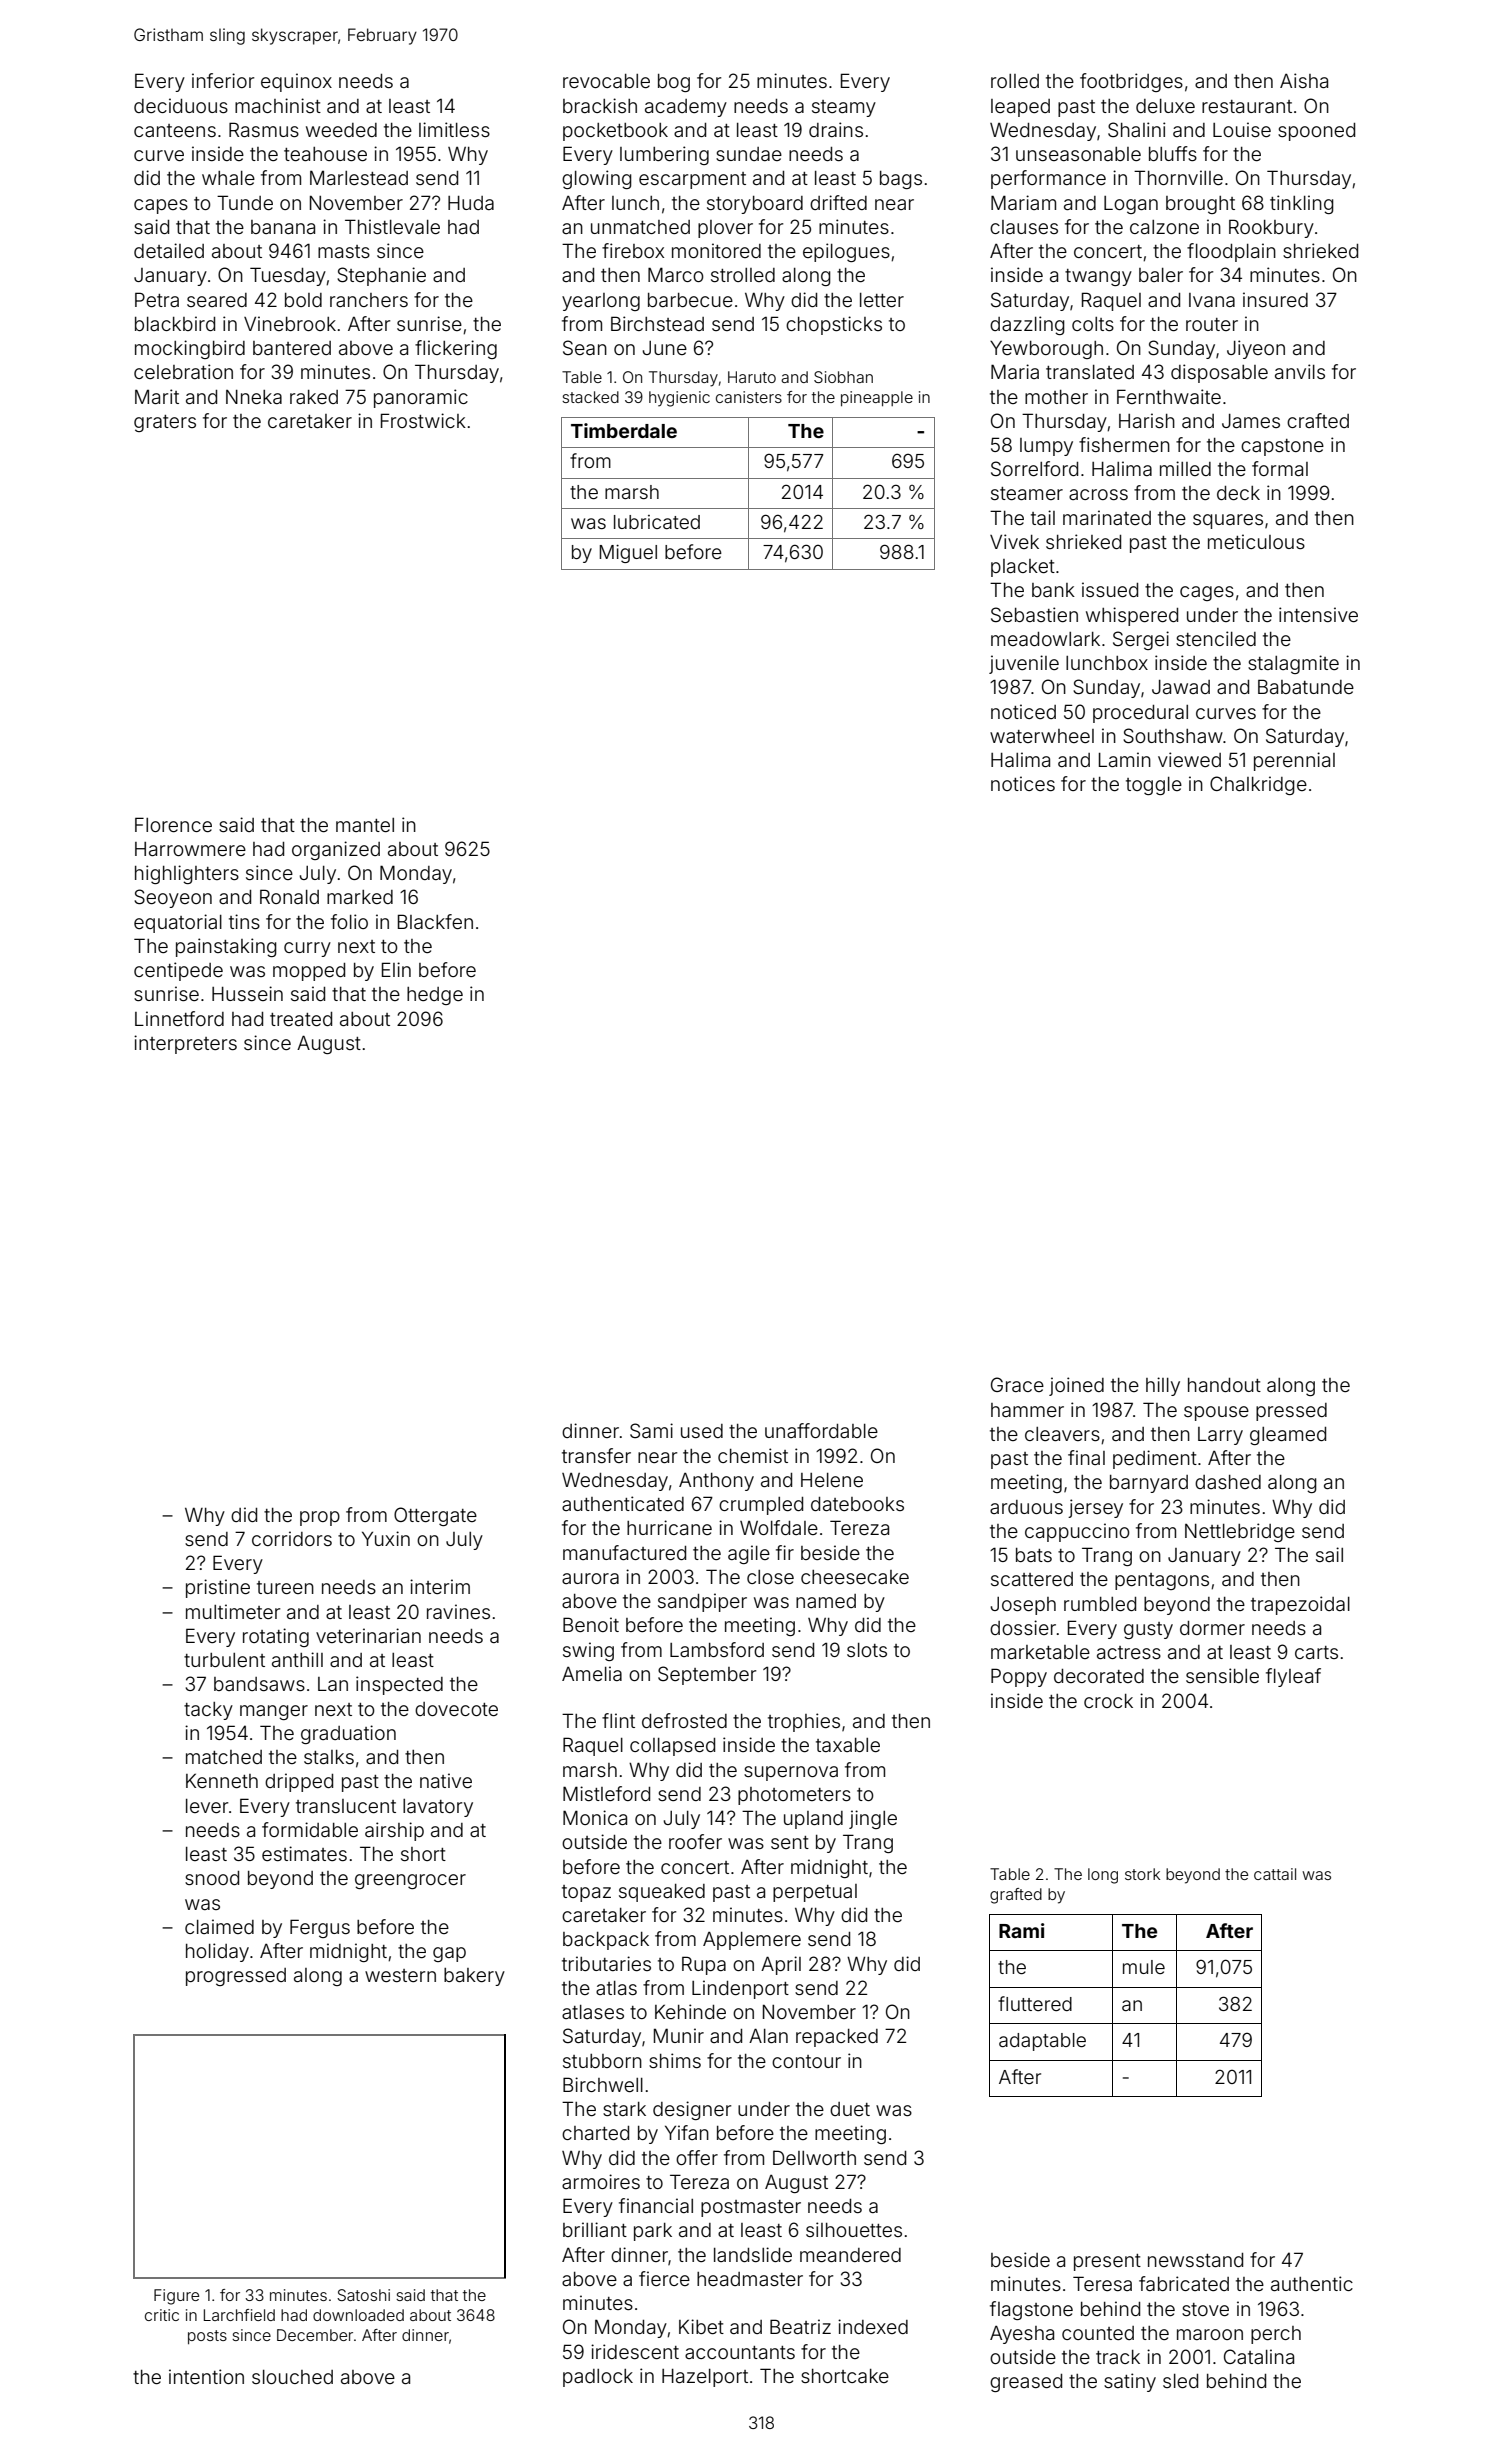 The width and height of the screenshot is (1496, 2464). Describe the element at coordinates (435, 1516) in the screenshot. I see `Ottergate` at that location.
